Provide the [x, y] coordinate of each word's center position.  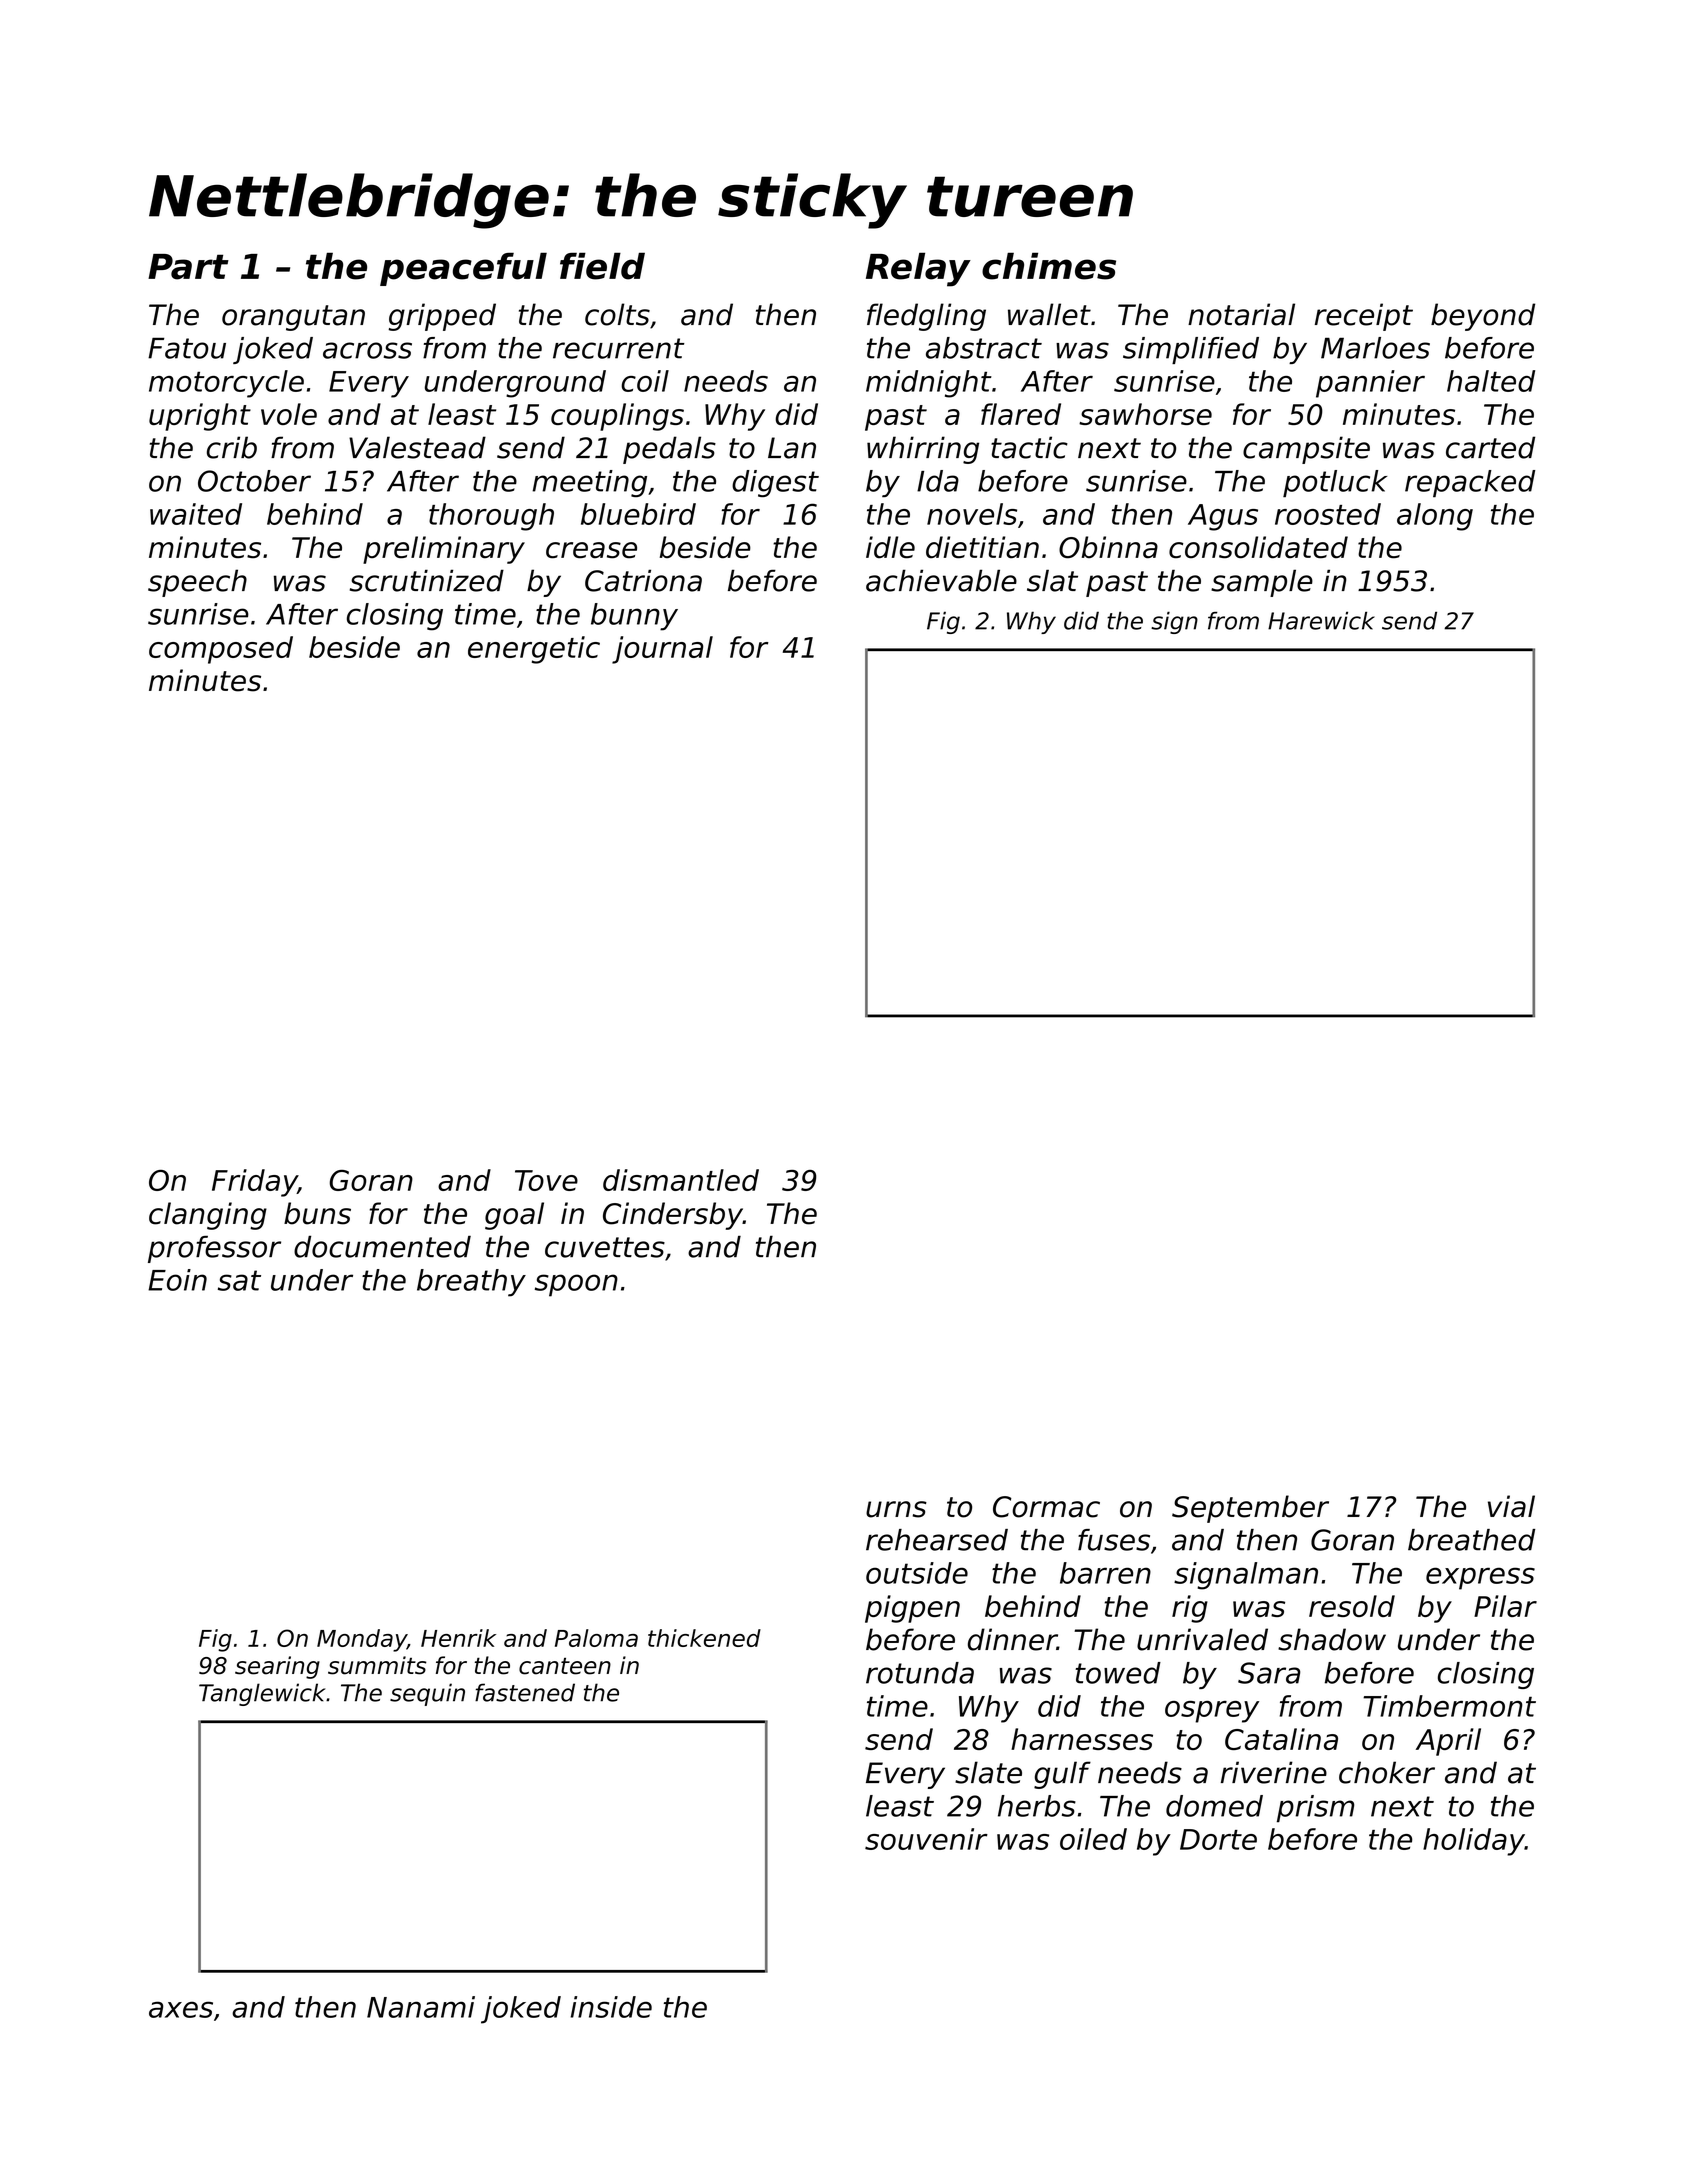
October [254, 481]
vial [1511, 1506]
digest [775, 483]
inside [611, 2007]
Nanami [421, 2007]
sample [1262, 583]
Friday [255, 1183]
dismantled [681, 1180]
